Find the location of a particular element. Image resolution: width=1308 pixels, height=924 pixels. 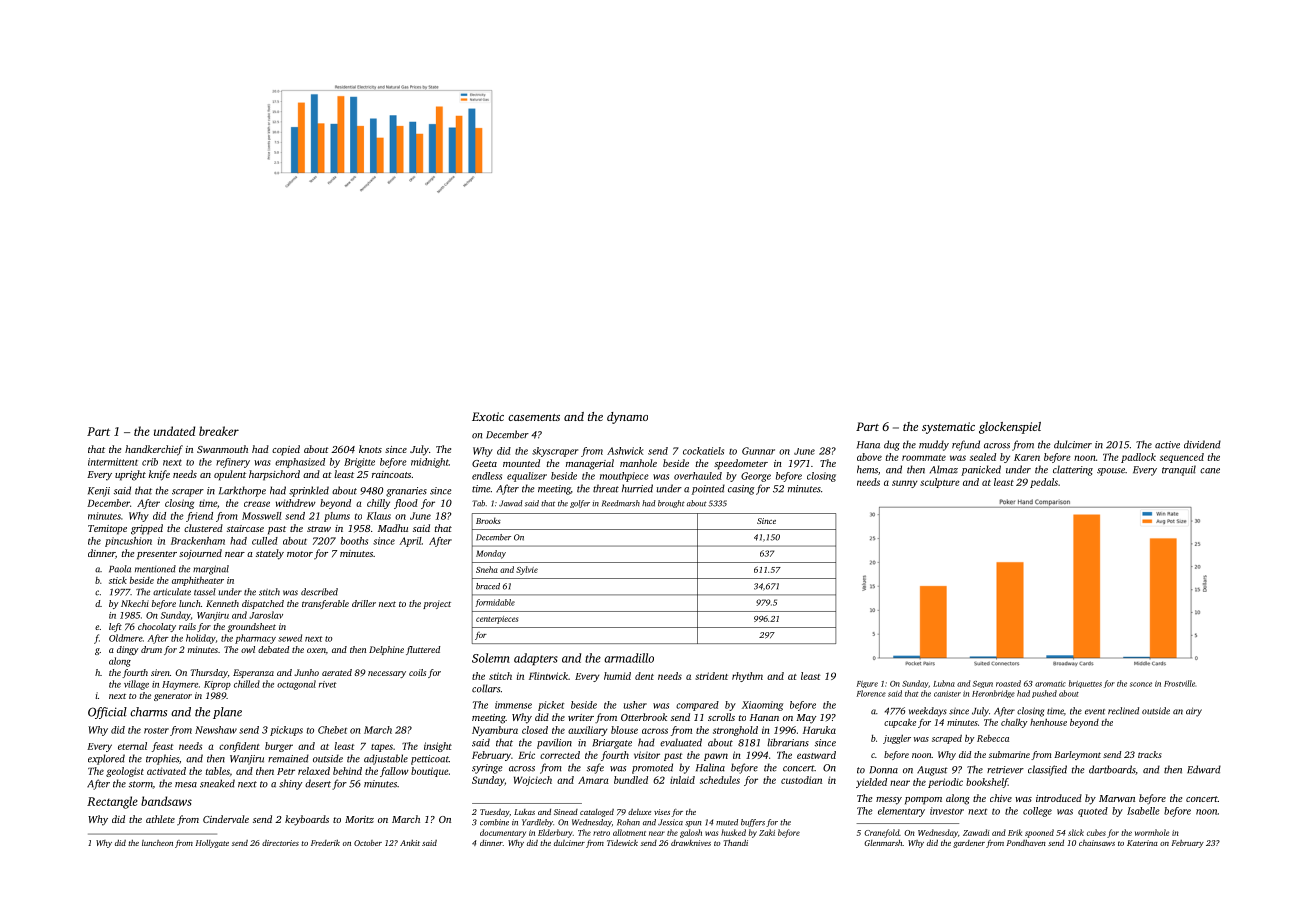

humid is located at coordinates (617, 676).
